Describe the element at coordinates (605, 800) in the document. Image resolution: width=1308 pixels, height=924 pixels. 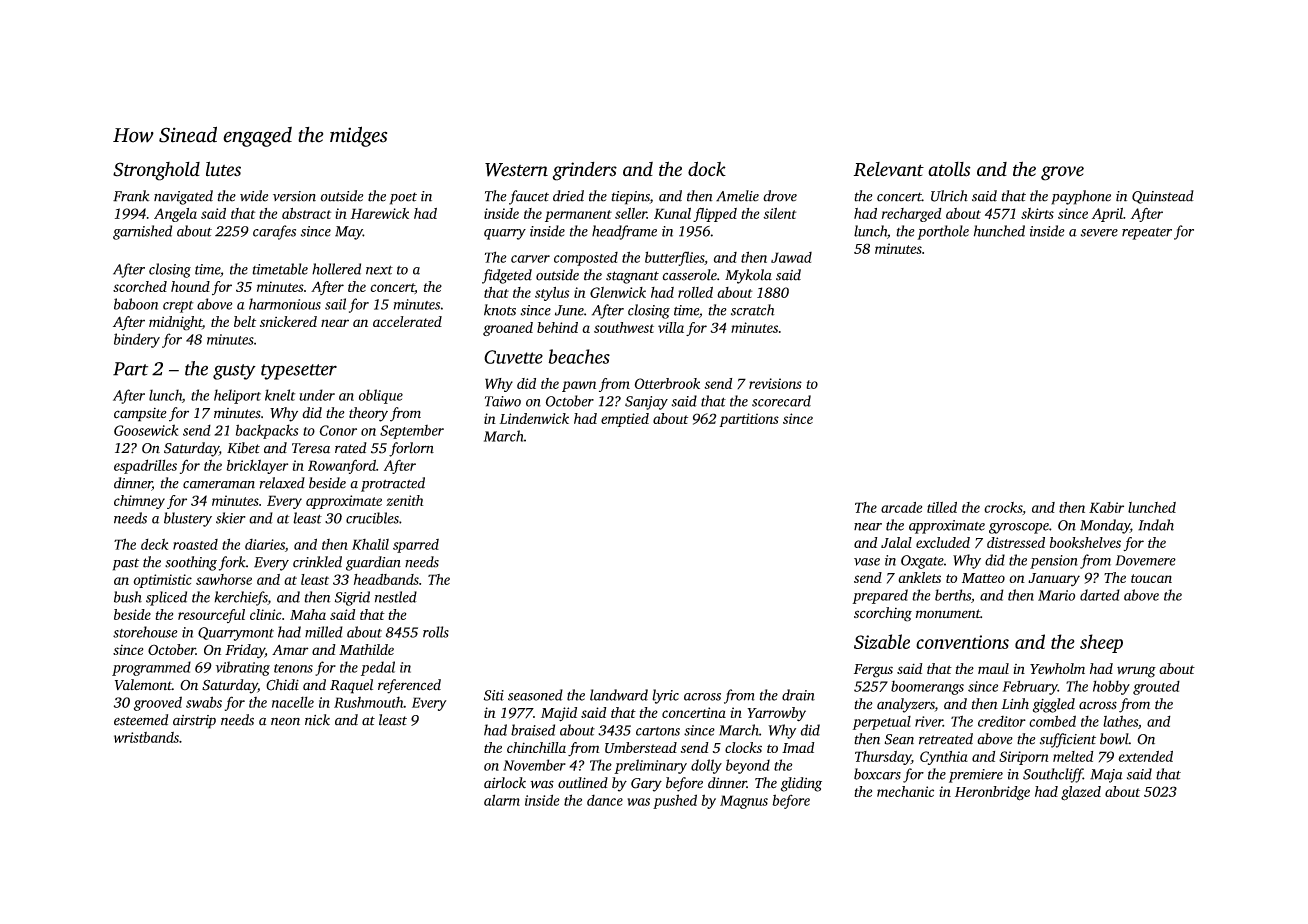
I see `dance` at that location.
